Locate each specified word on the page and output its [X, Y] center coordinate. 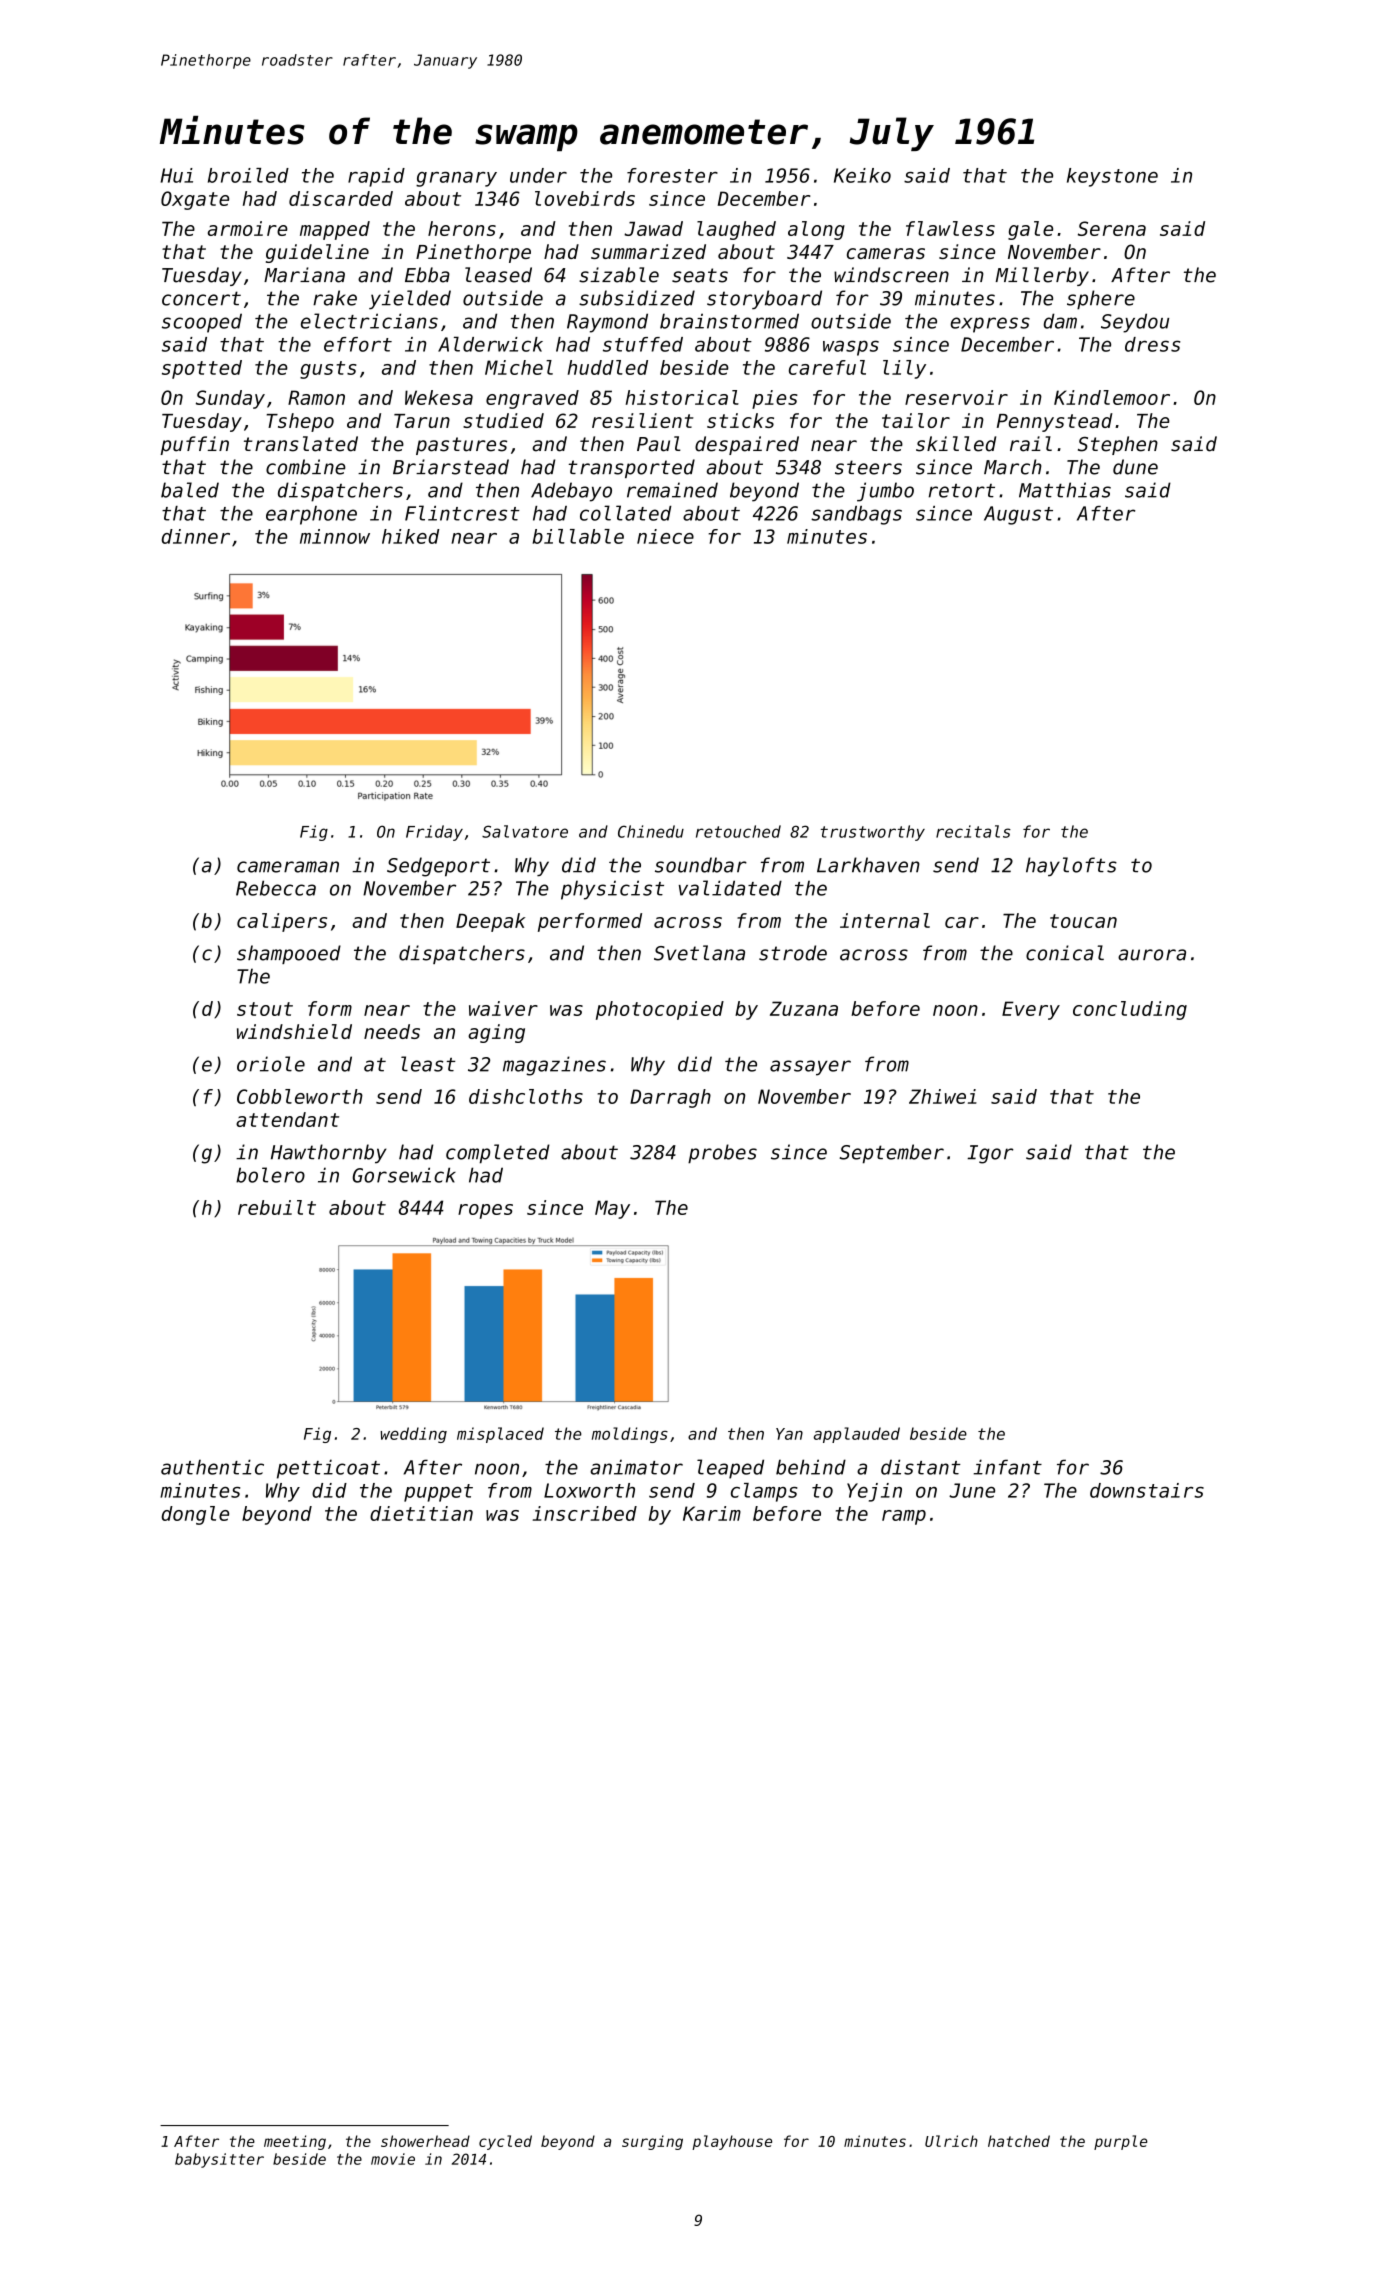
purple [1121, 2142]
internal [885, 920]
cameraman [288, 867]
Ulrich [951, 2141]
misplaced [500, 1435]
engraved [532, 399]
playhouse [732, 2142]
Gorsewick [404, 1175]
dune [1135, 467]
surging [652, 2142]
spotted [202, 369]
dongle [195, 1515]
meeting [295, 2142]
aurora [1152, 955]
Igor [990, 1154]
